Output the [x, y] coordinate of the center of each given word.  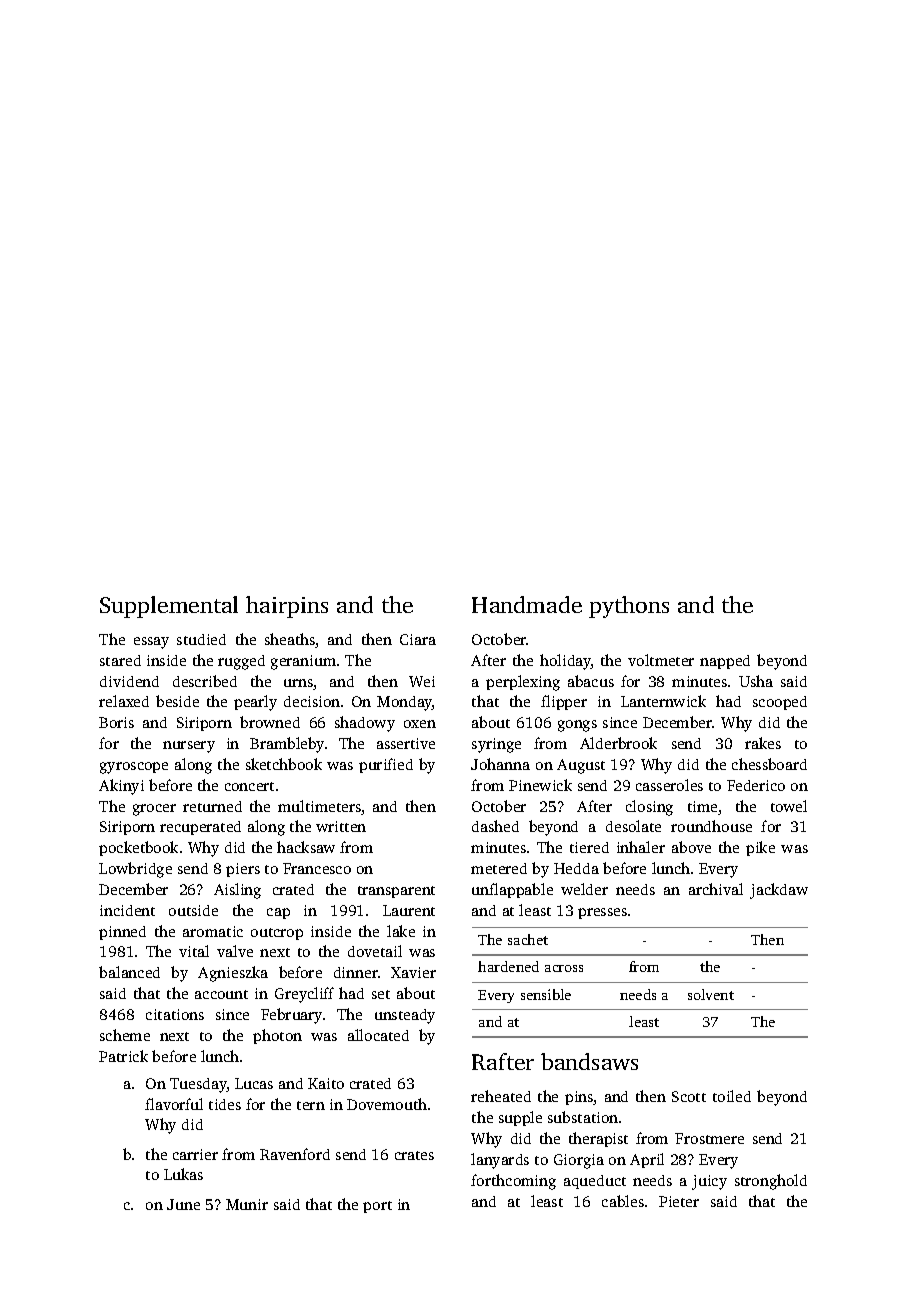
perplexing [523, 683]
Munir [247, 1204]
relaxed [124, 701]
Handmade [527, 604]
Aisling [237, 891]
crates [414, 1155]
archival [716, 889]
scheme [125, 1035]
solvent [711, 994]
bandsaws [589, 1061]
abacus [591, 681]
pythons [629, 607]
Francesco [317, 868]
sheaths [290, 640]
